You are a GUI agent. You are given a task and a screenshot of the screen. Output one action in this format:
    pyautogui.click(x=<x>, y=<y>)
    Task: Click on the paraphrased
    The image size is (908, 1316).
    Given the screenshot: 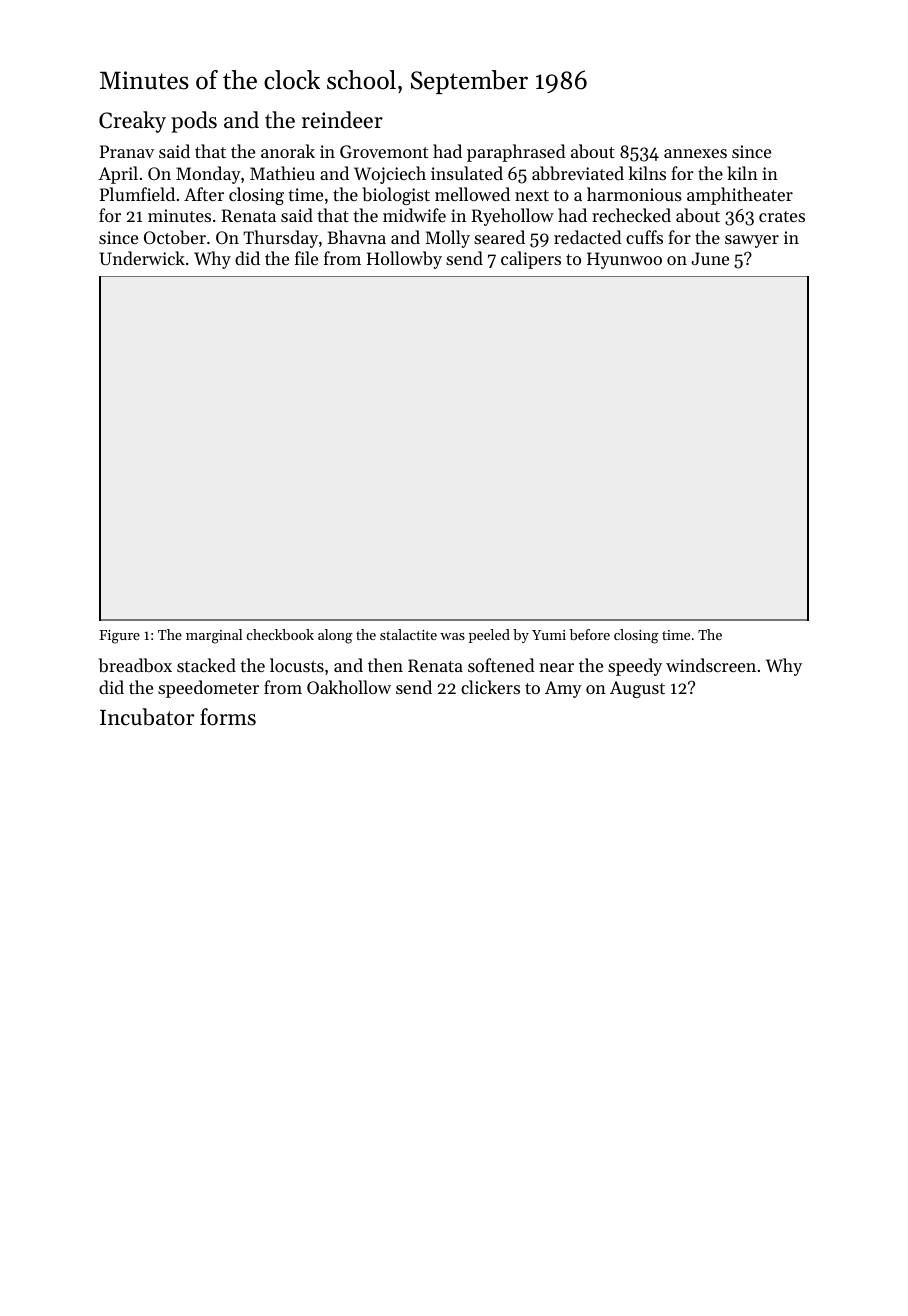 What is the action you would take?
    pyautogui.click(x=516, y=153)
